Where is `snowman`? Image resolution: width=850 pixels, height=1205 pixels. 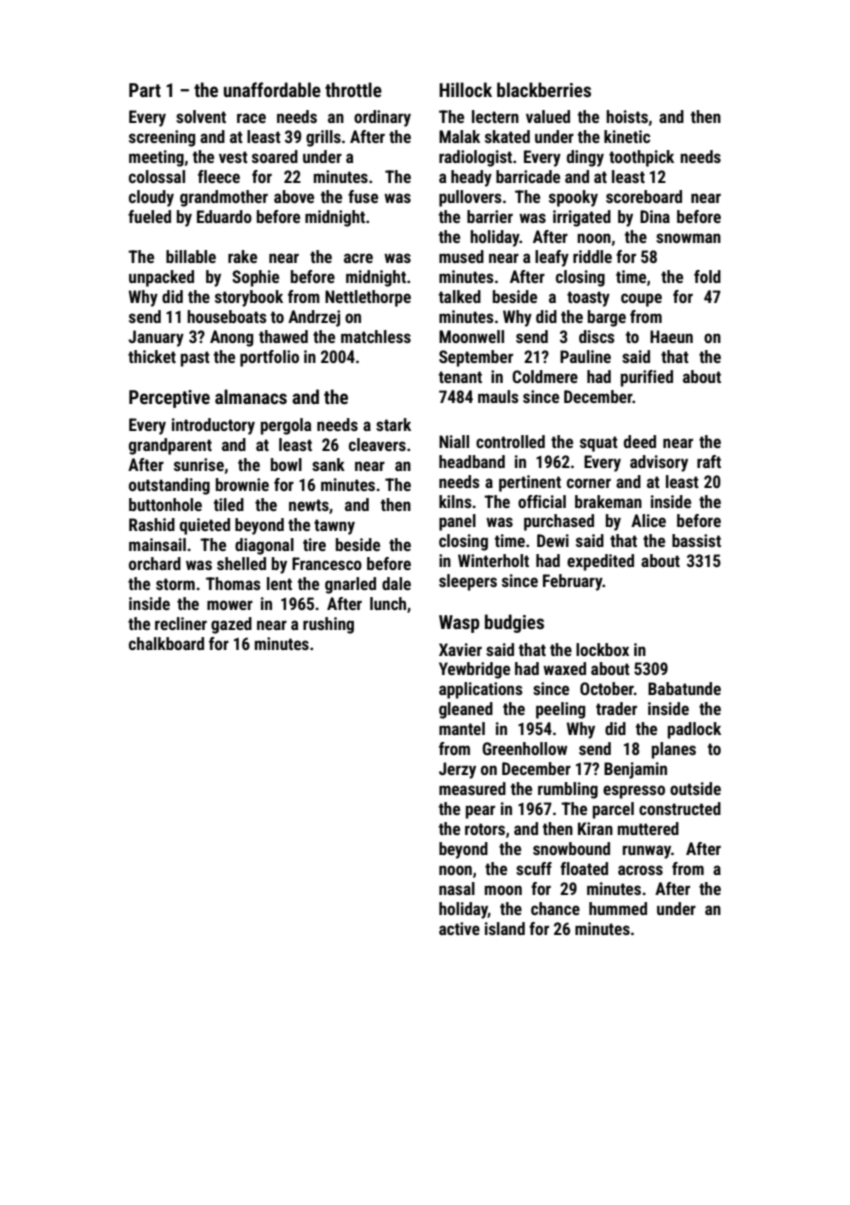 snowman is located at coordinates (688, 238).
